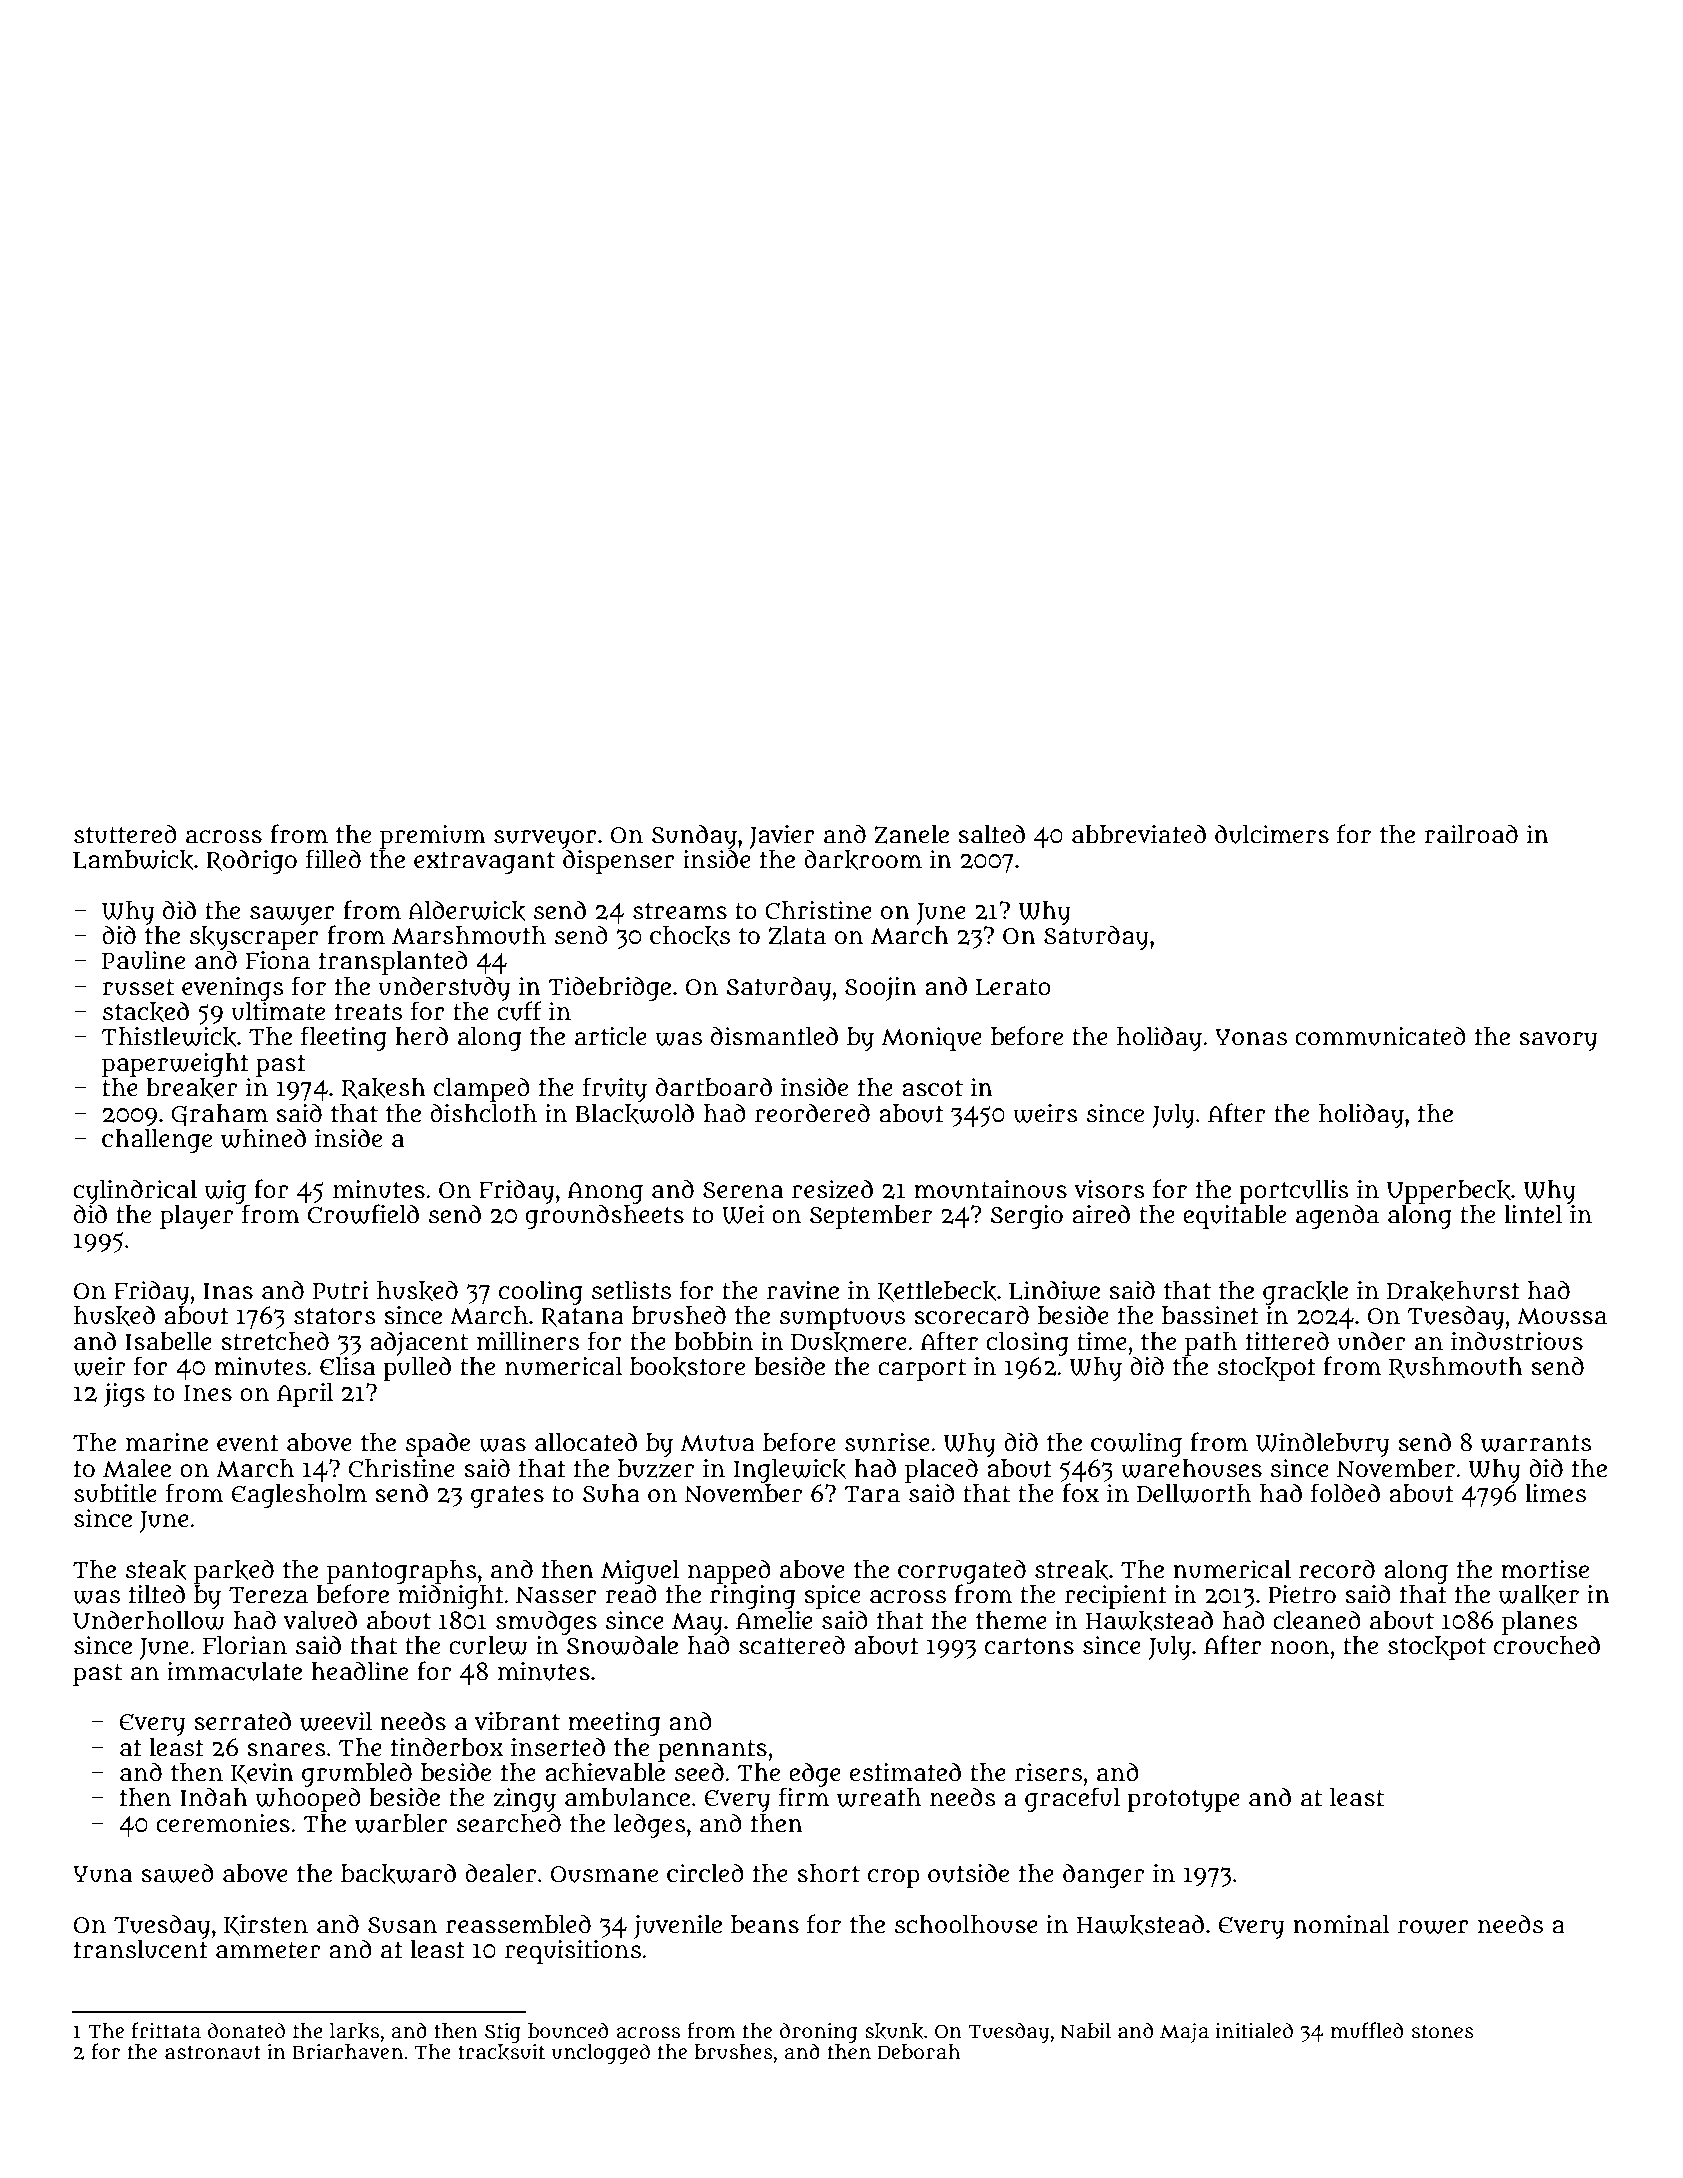 This document has height=2178, width=1683. Describe the element at coordinates (680, 911) in the document. I see `streams` at that location.
